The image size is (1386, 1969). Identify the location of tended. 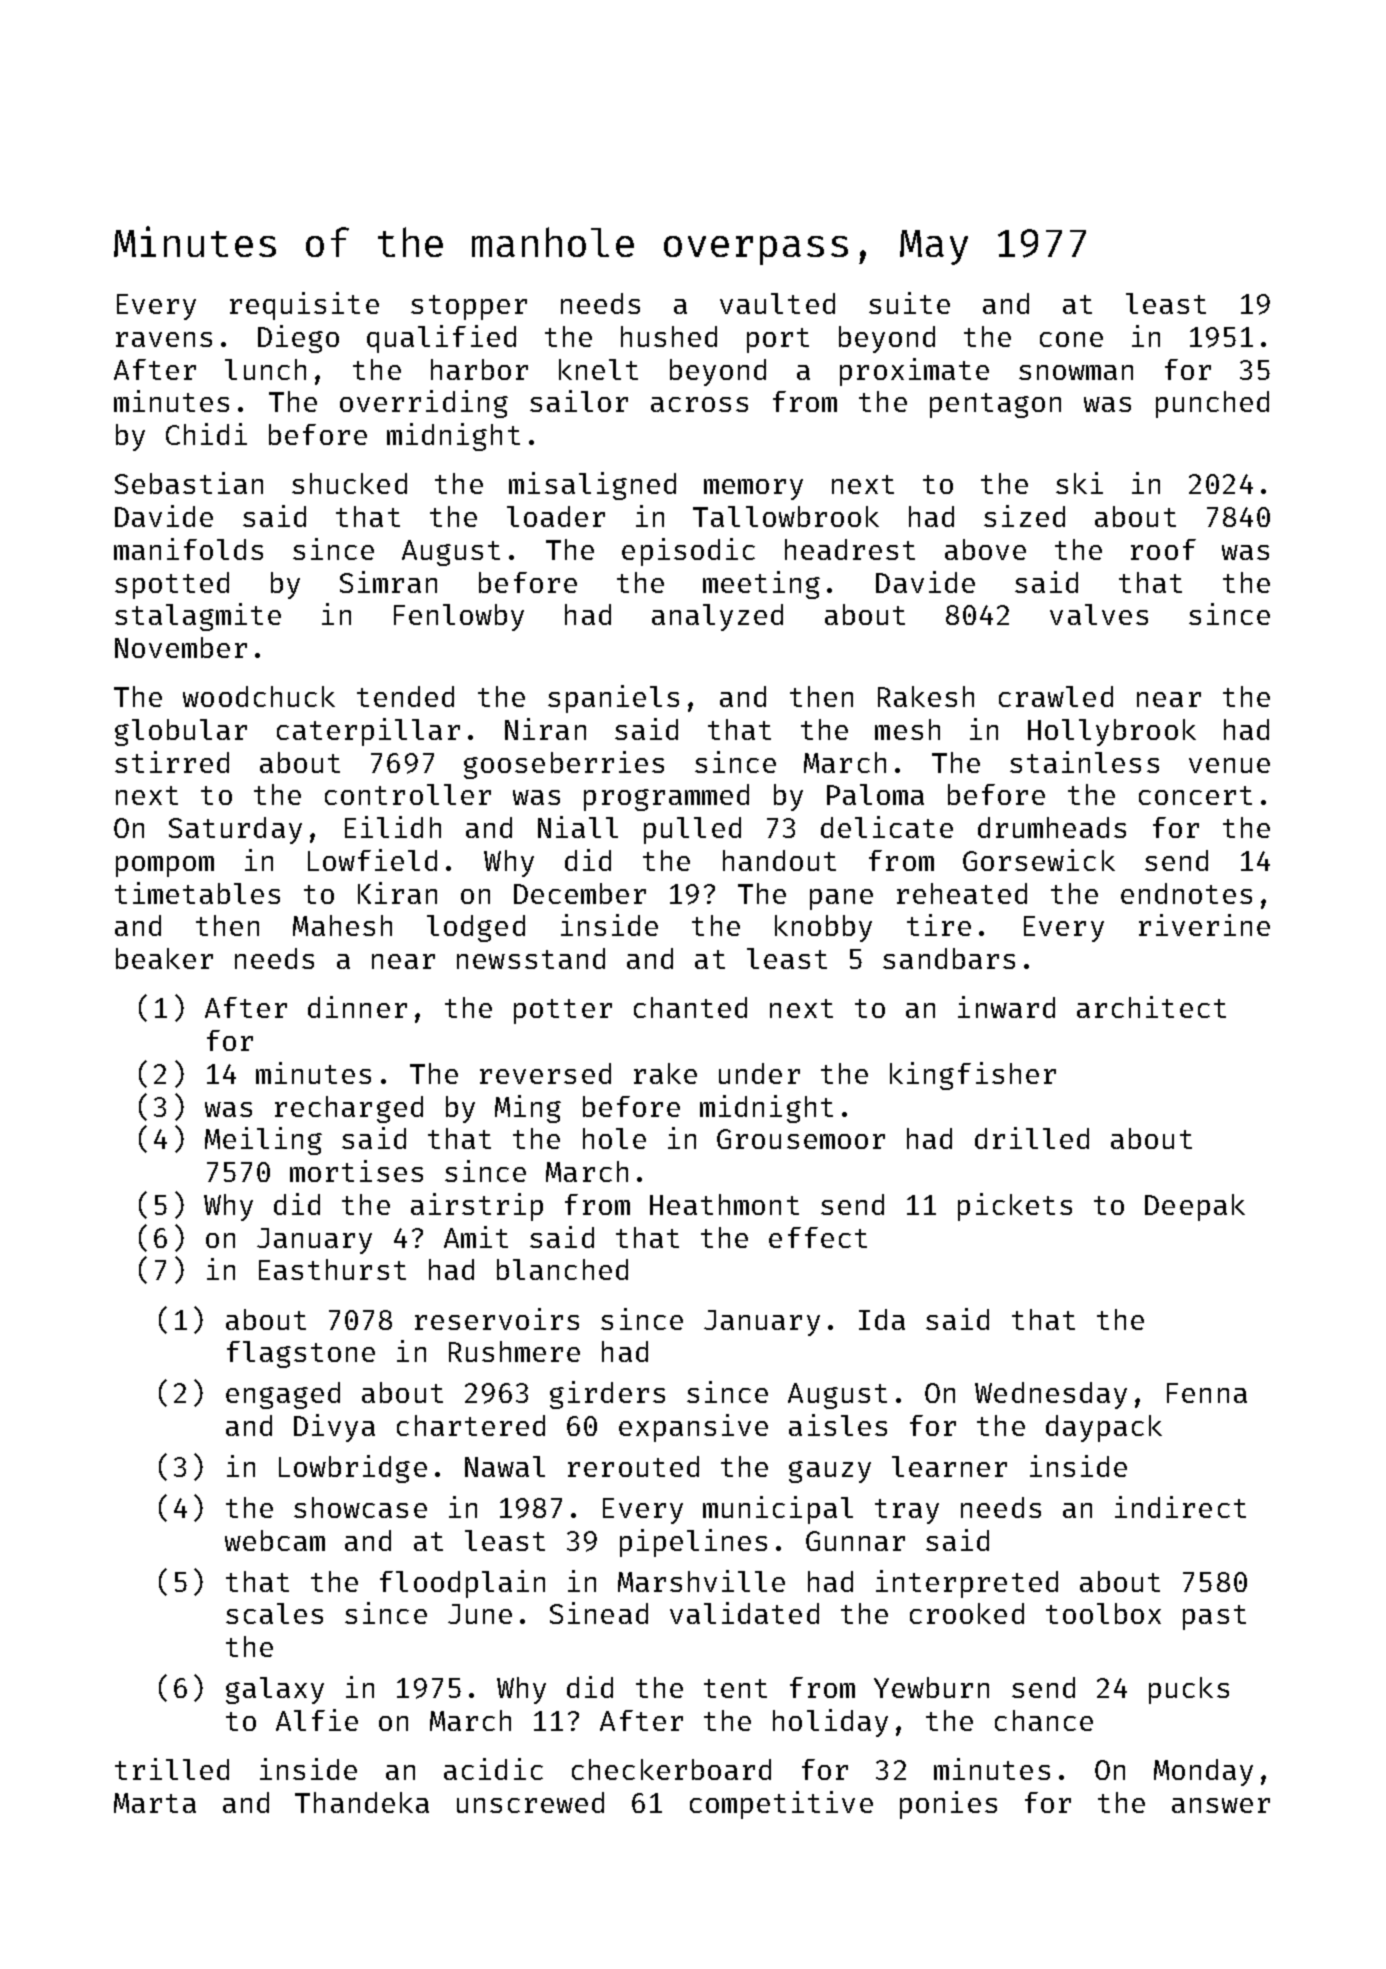
(405, 696).
